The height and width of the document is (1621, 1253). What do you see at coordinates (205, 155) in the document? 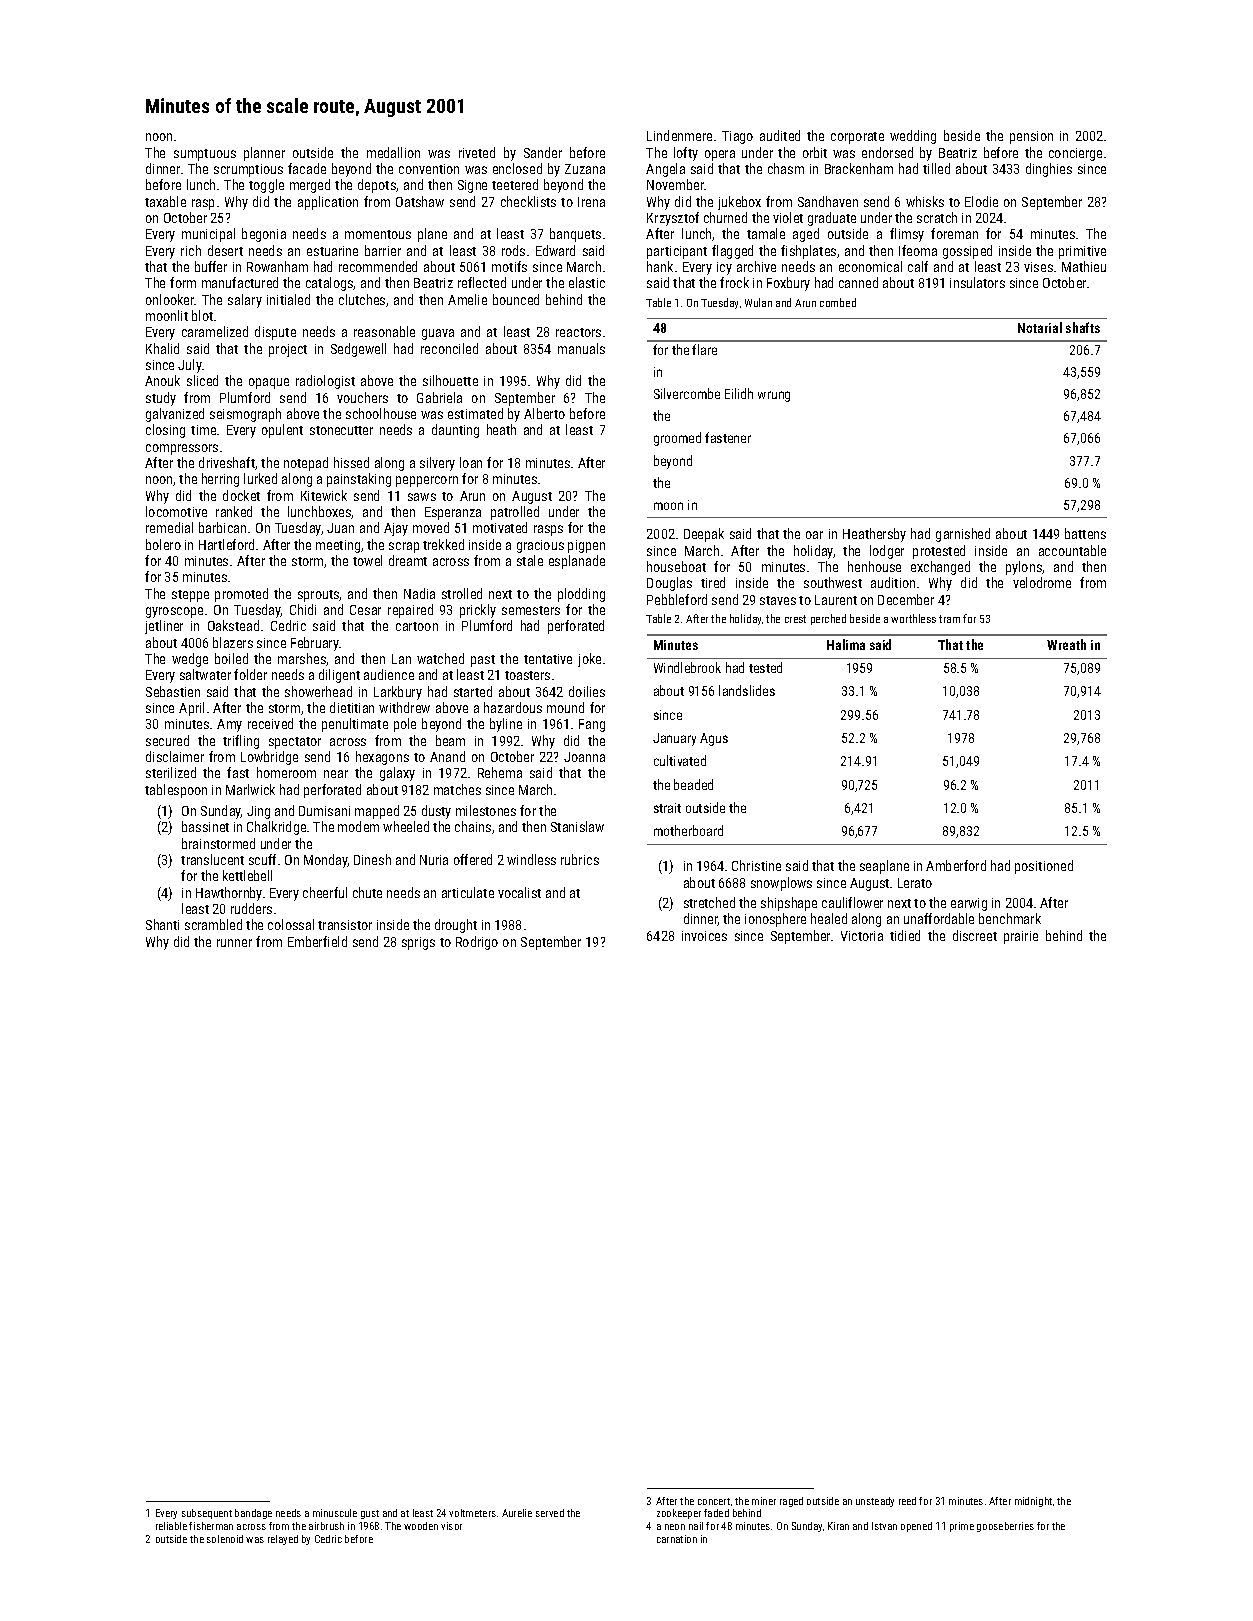
I see `sumptuous` at bounding box center [205, 155].
